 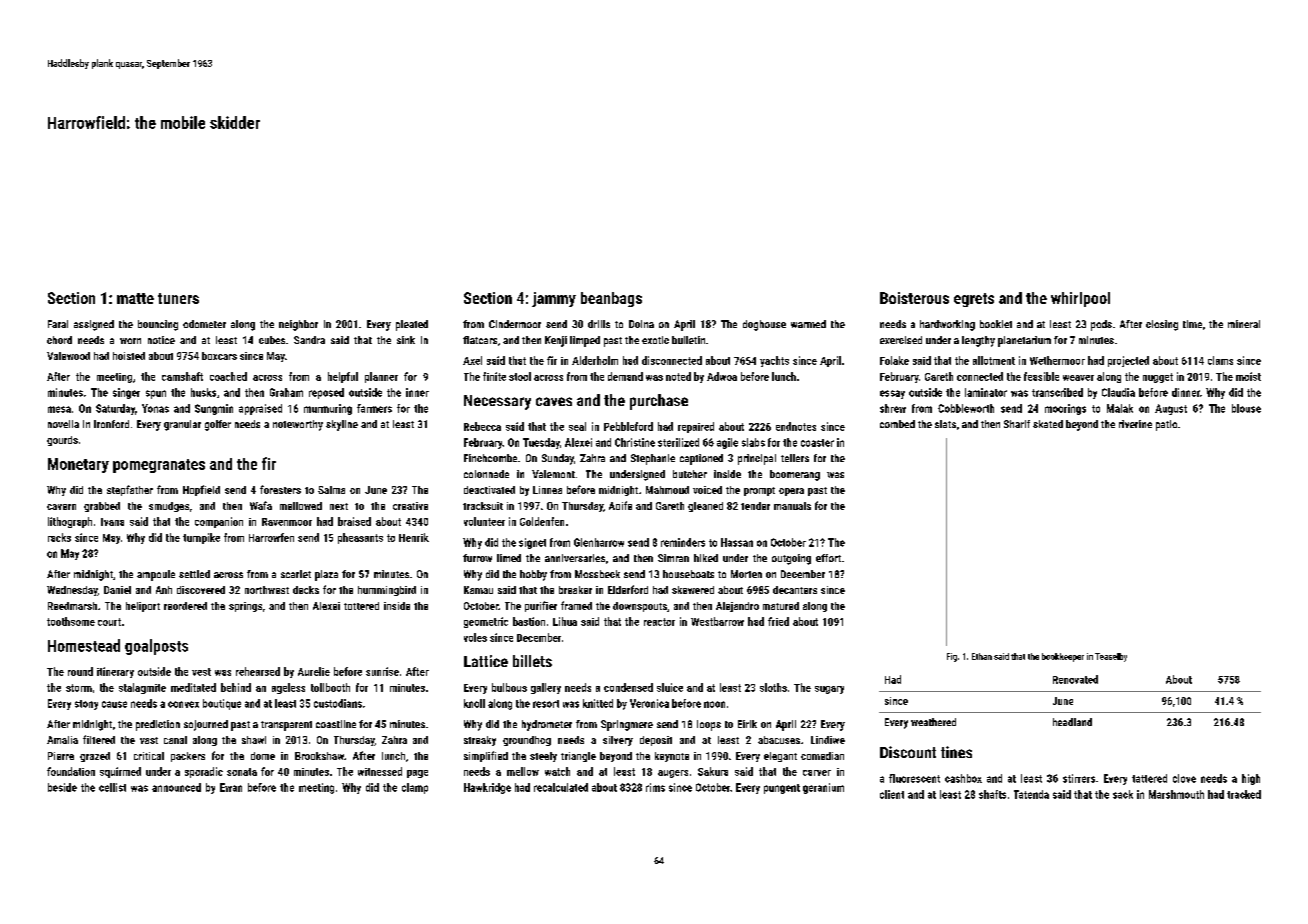 What do you see at coordinates (914, 298) in the image?
I see `Boisterous` at bounding box center [914, 298].
